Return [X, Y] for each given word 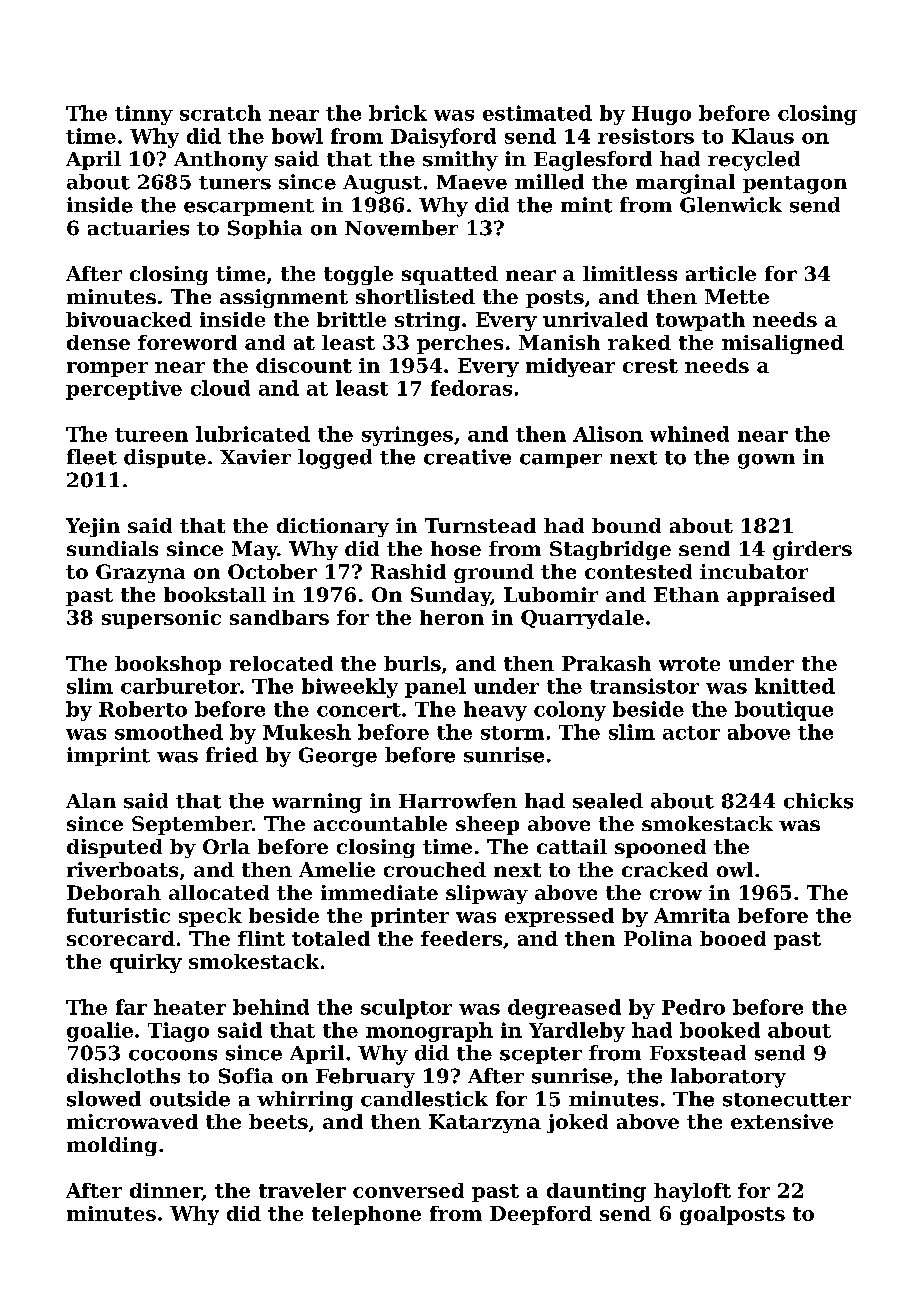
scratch [220, 113]
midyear [570, 367]
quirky [146, 963]
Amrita [692, 915]
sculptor [406, 1009]
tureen [151, 435]
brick [398, 113]
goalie [100, 1032]
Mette [737, 296]
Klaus [763, 136]
